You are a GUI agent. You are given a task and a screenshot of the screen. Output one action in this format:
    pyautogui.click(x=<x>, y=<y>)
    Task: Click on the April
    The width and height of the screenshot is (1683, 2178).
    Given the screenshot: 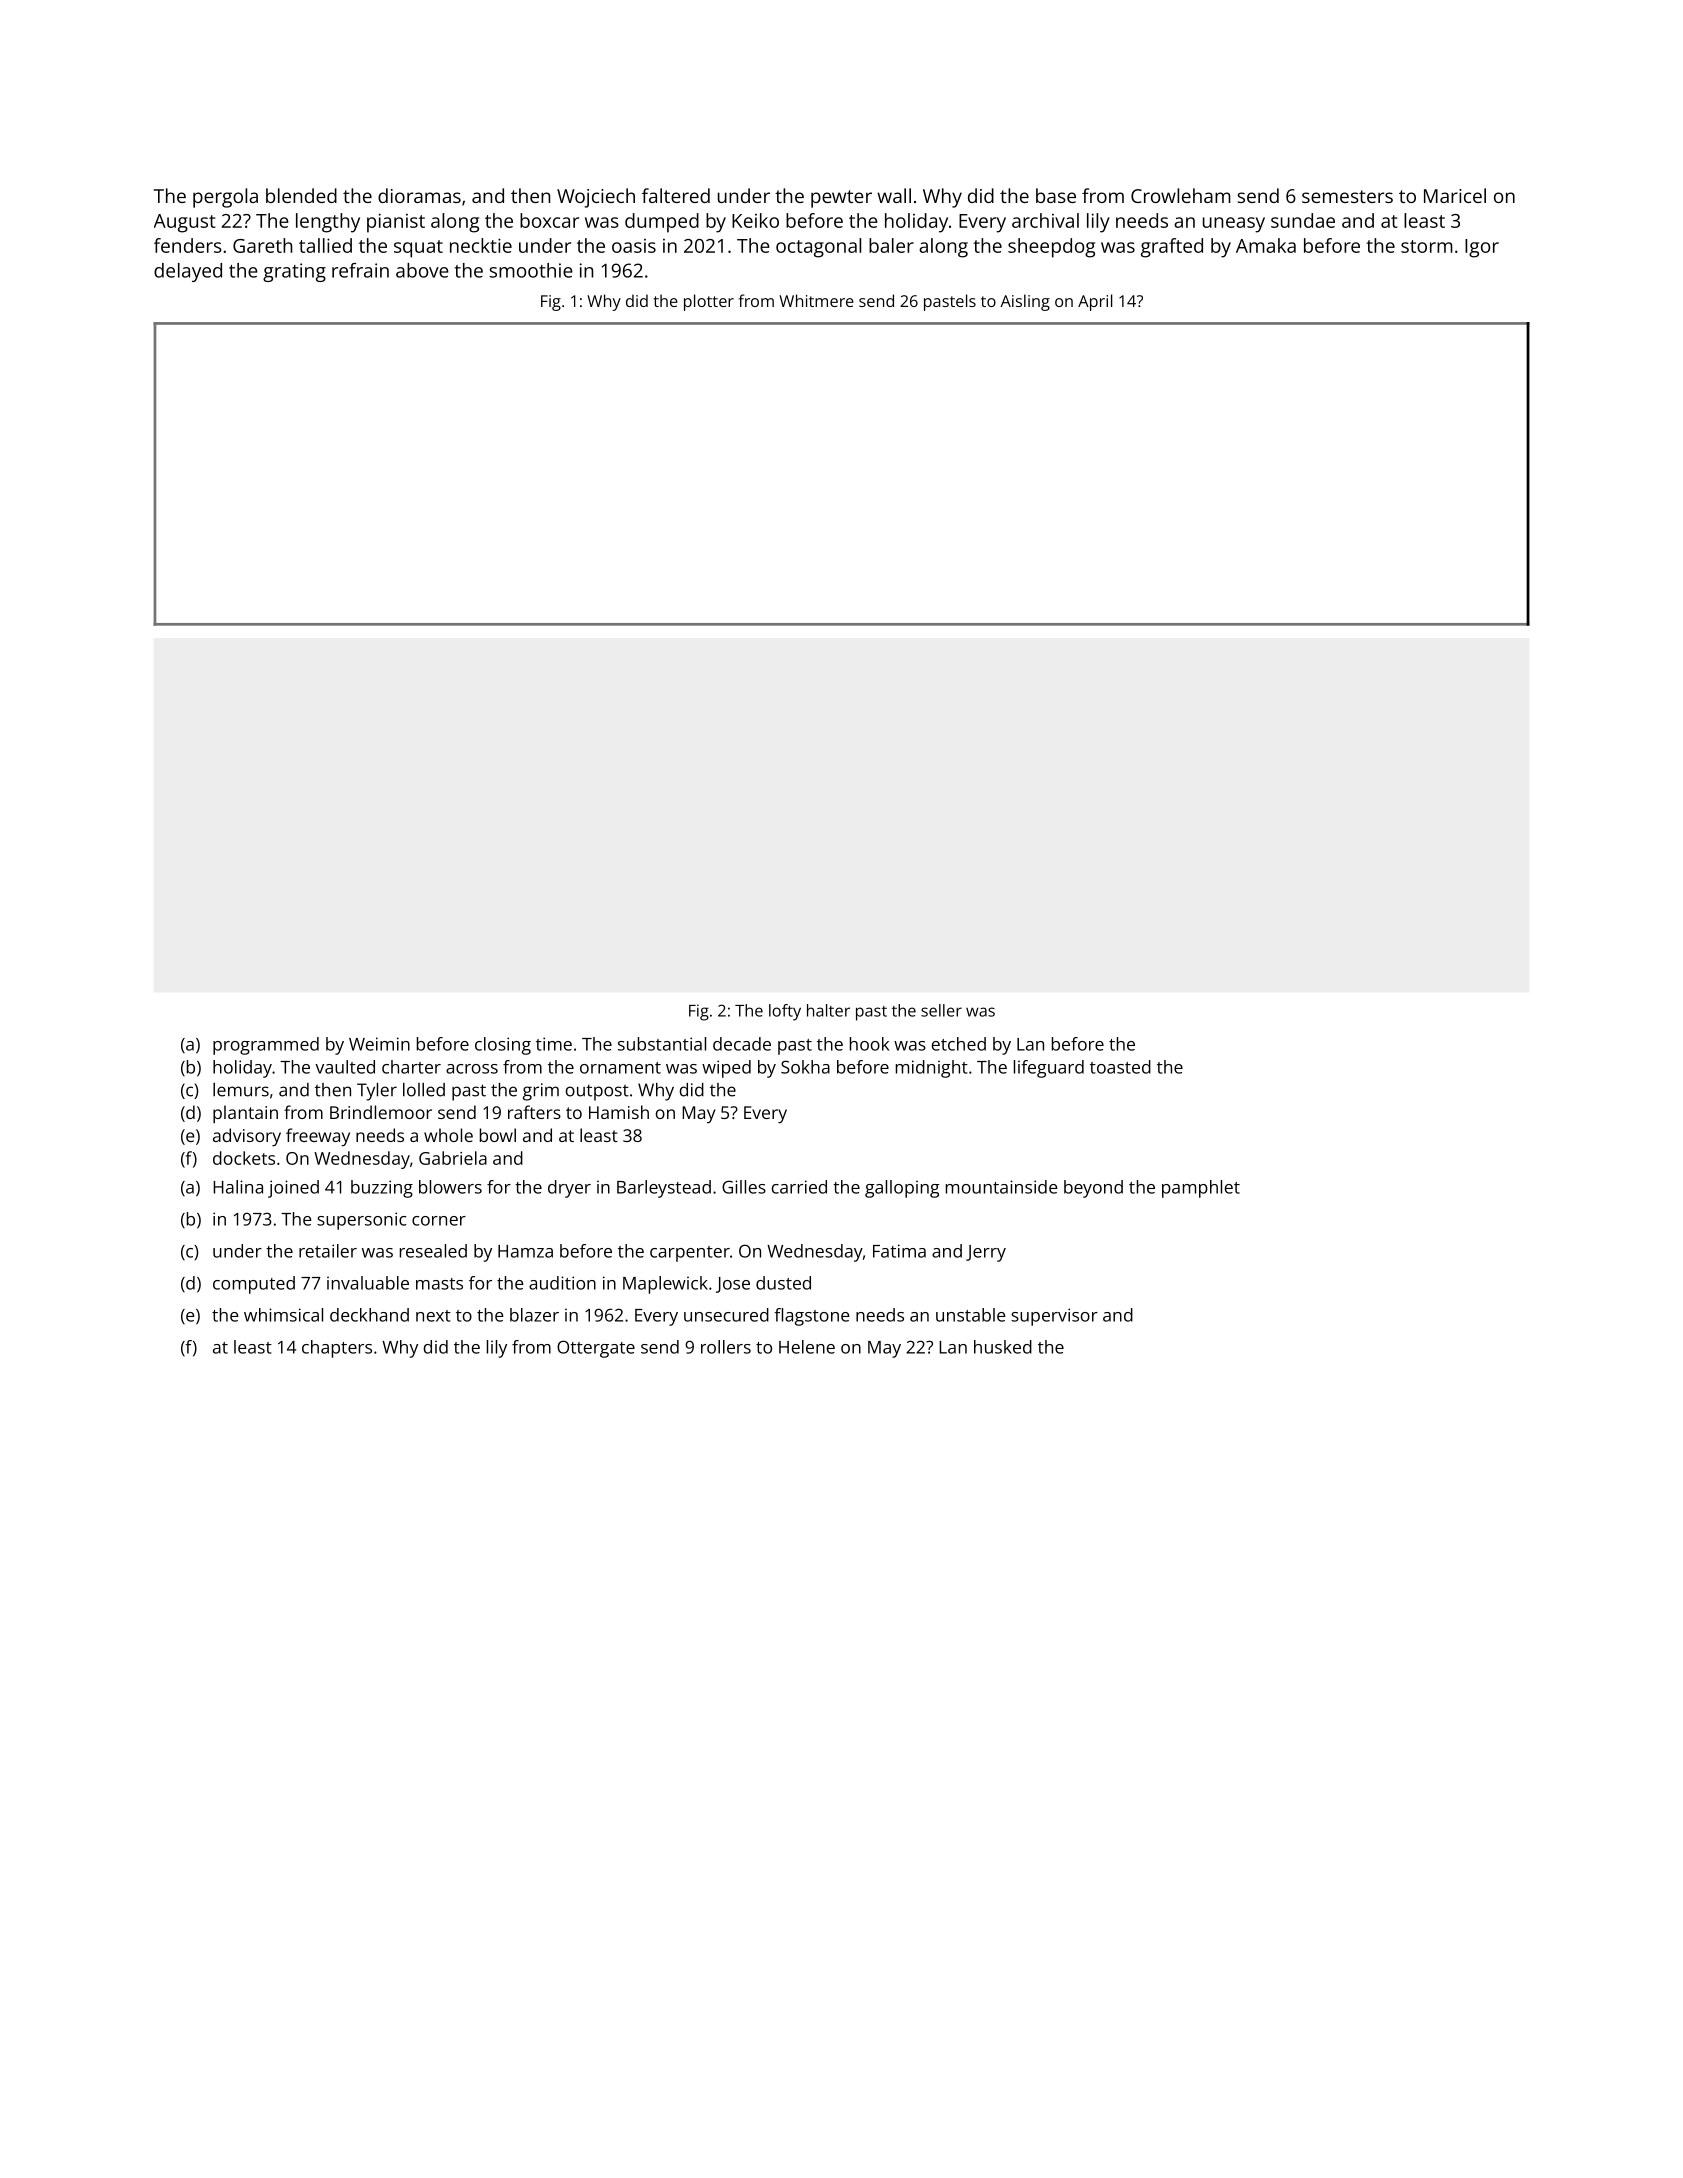 What is the action you would take?
    pyautogui.click(x=1095, y=302)
